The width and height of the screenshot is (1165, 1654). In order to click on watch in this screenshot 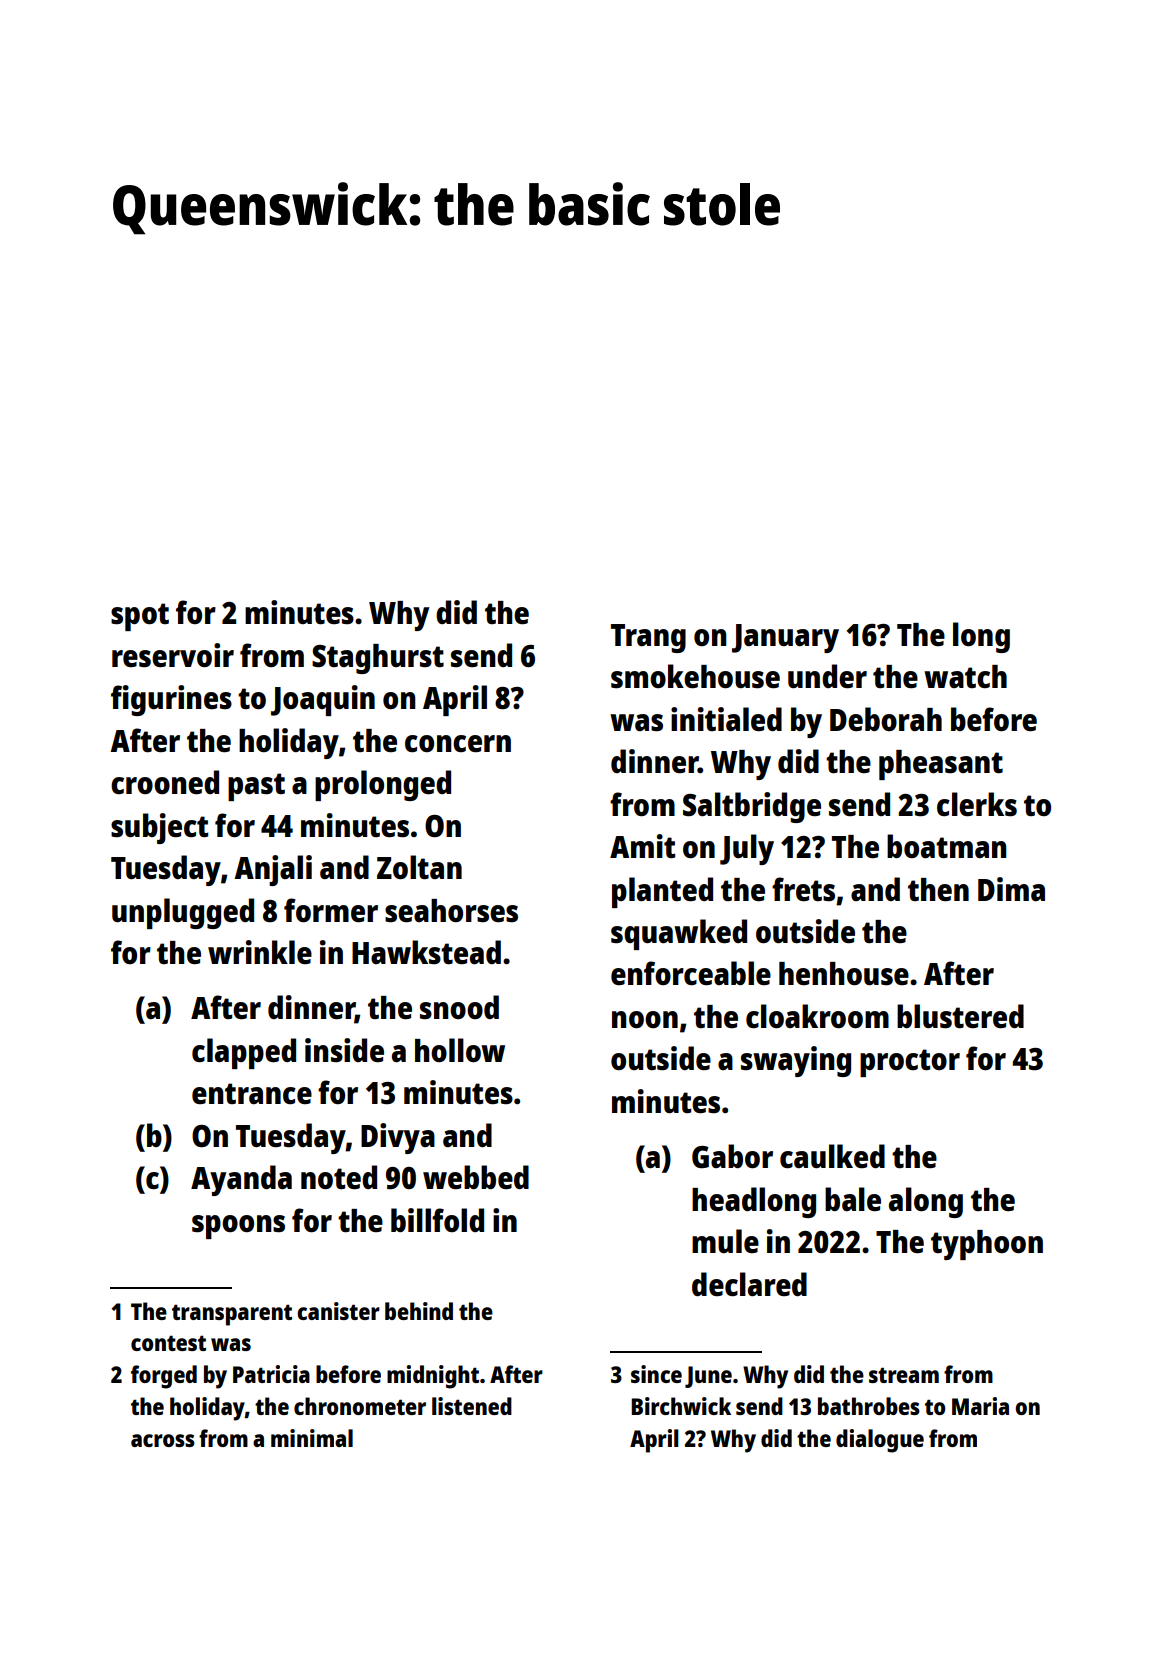, I will do `click(965, 676)`.
